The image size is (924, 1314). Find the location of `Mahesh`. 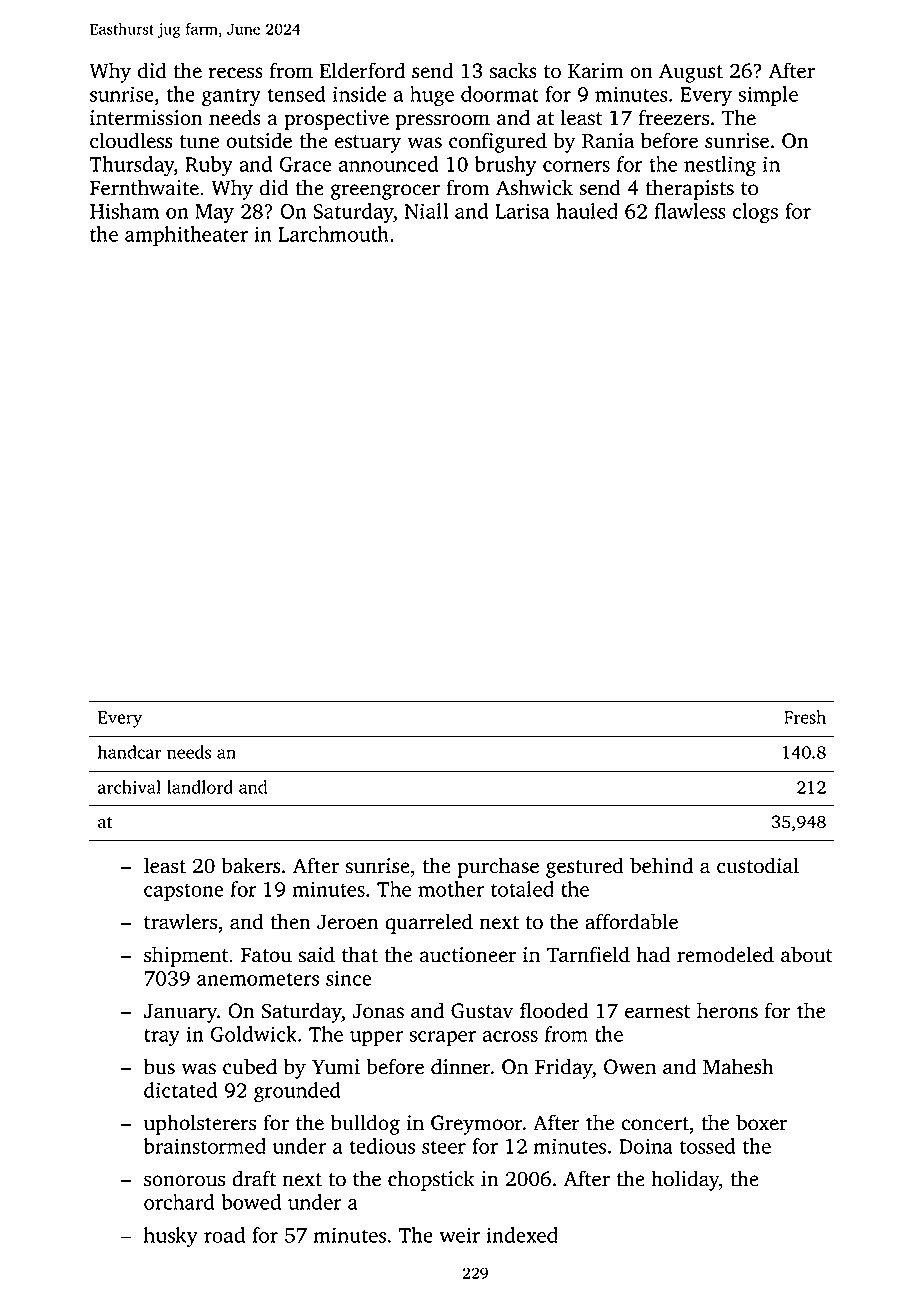

Mahesh is located at coordinates (738, 1066).
